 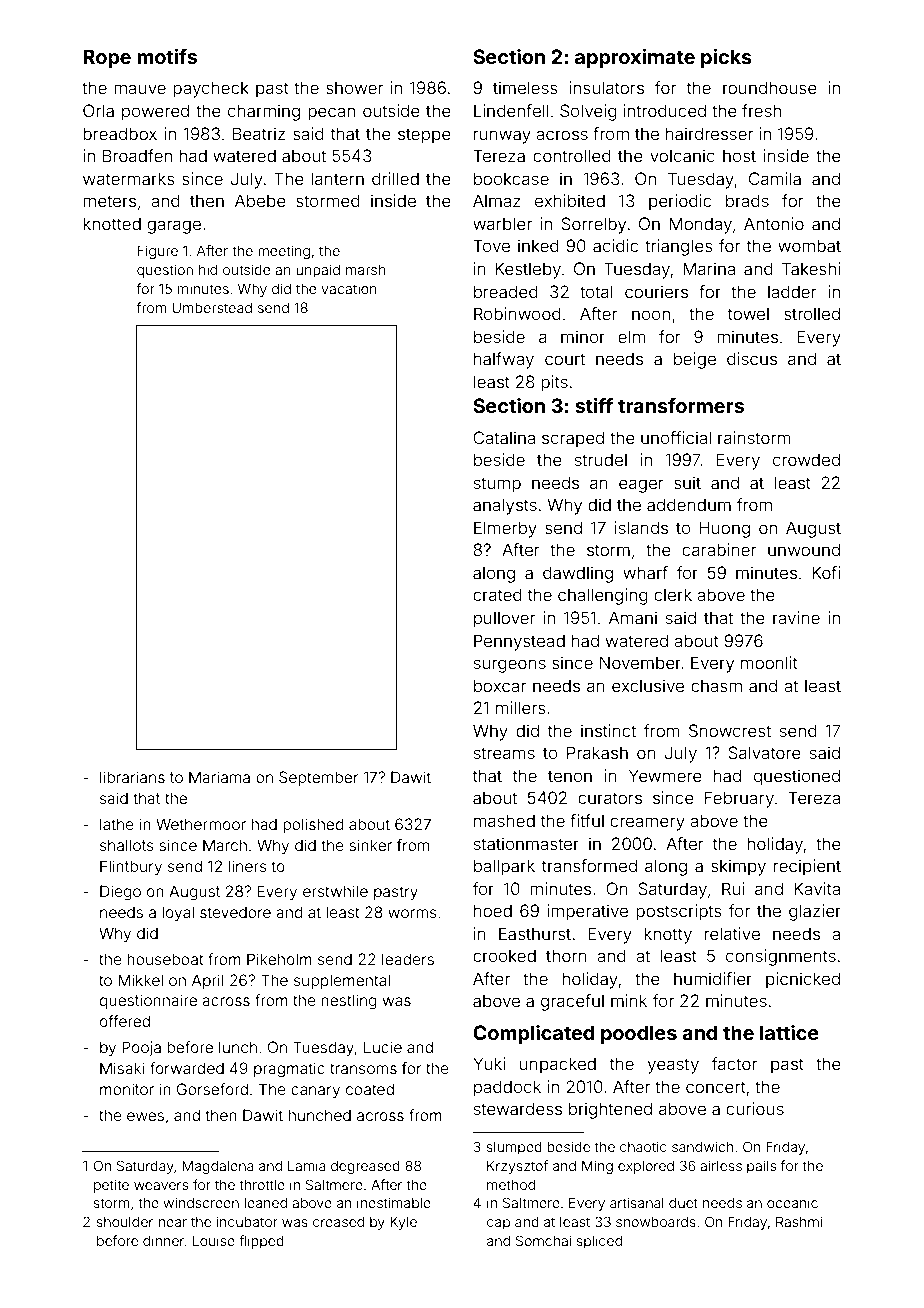 What do you see at coordinates (554, 383) in the document?
I see `pits` at bounding box center [554, 383].
